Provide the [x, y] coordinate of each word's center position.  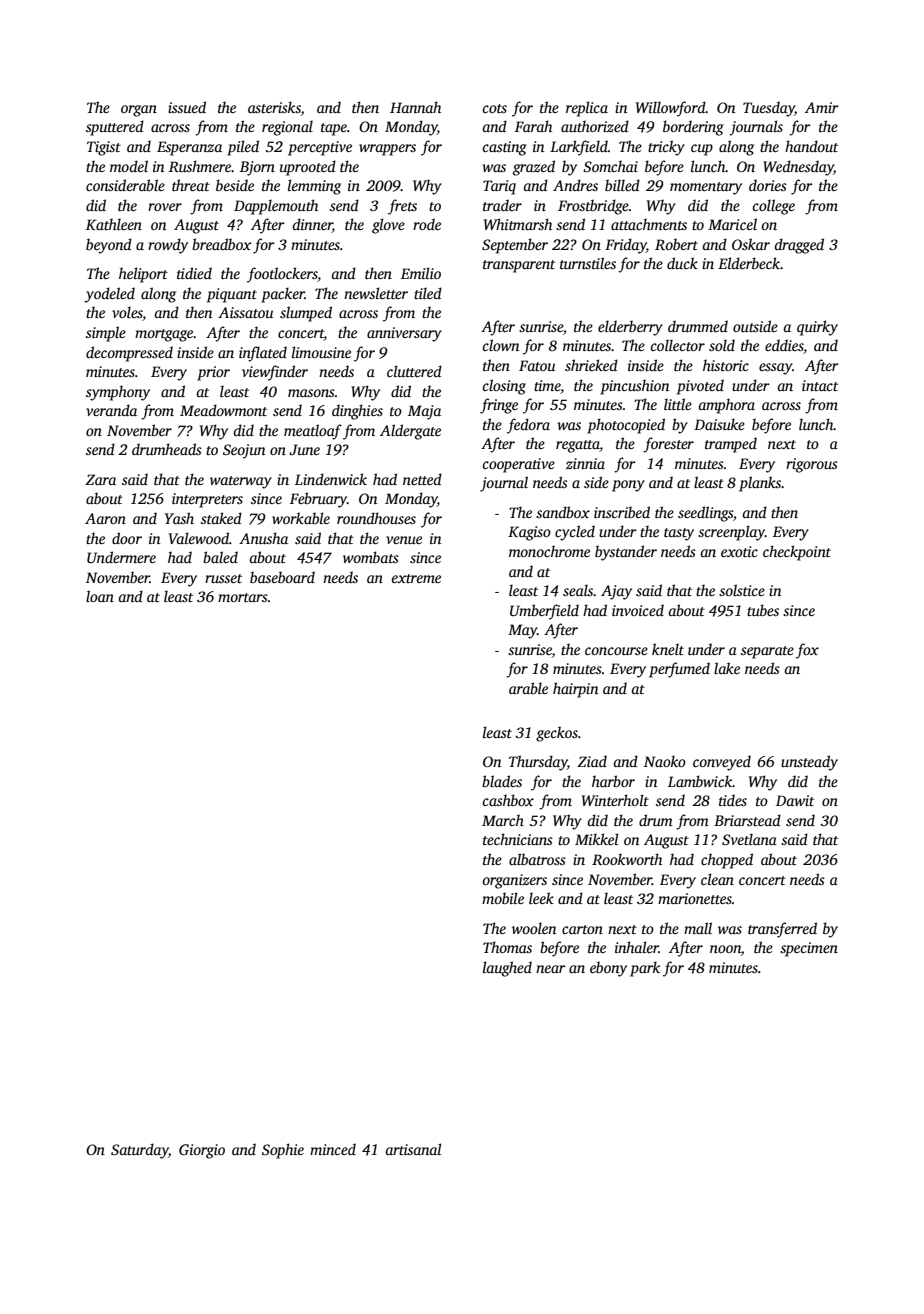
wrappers [387, 150]
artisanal [413, 1149]
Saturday [140, 1151]
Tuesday [769, 109]
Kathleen [114, 224]
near [551, 969]
